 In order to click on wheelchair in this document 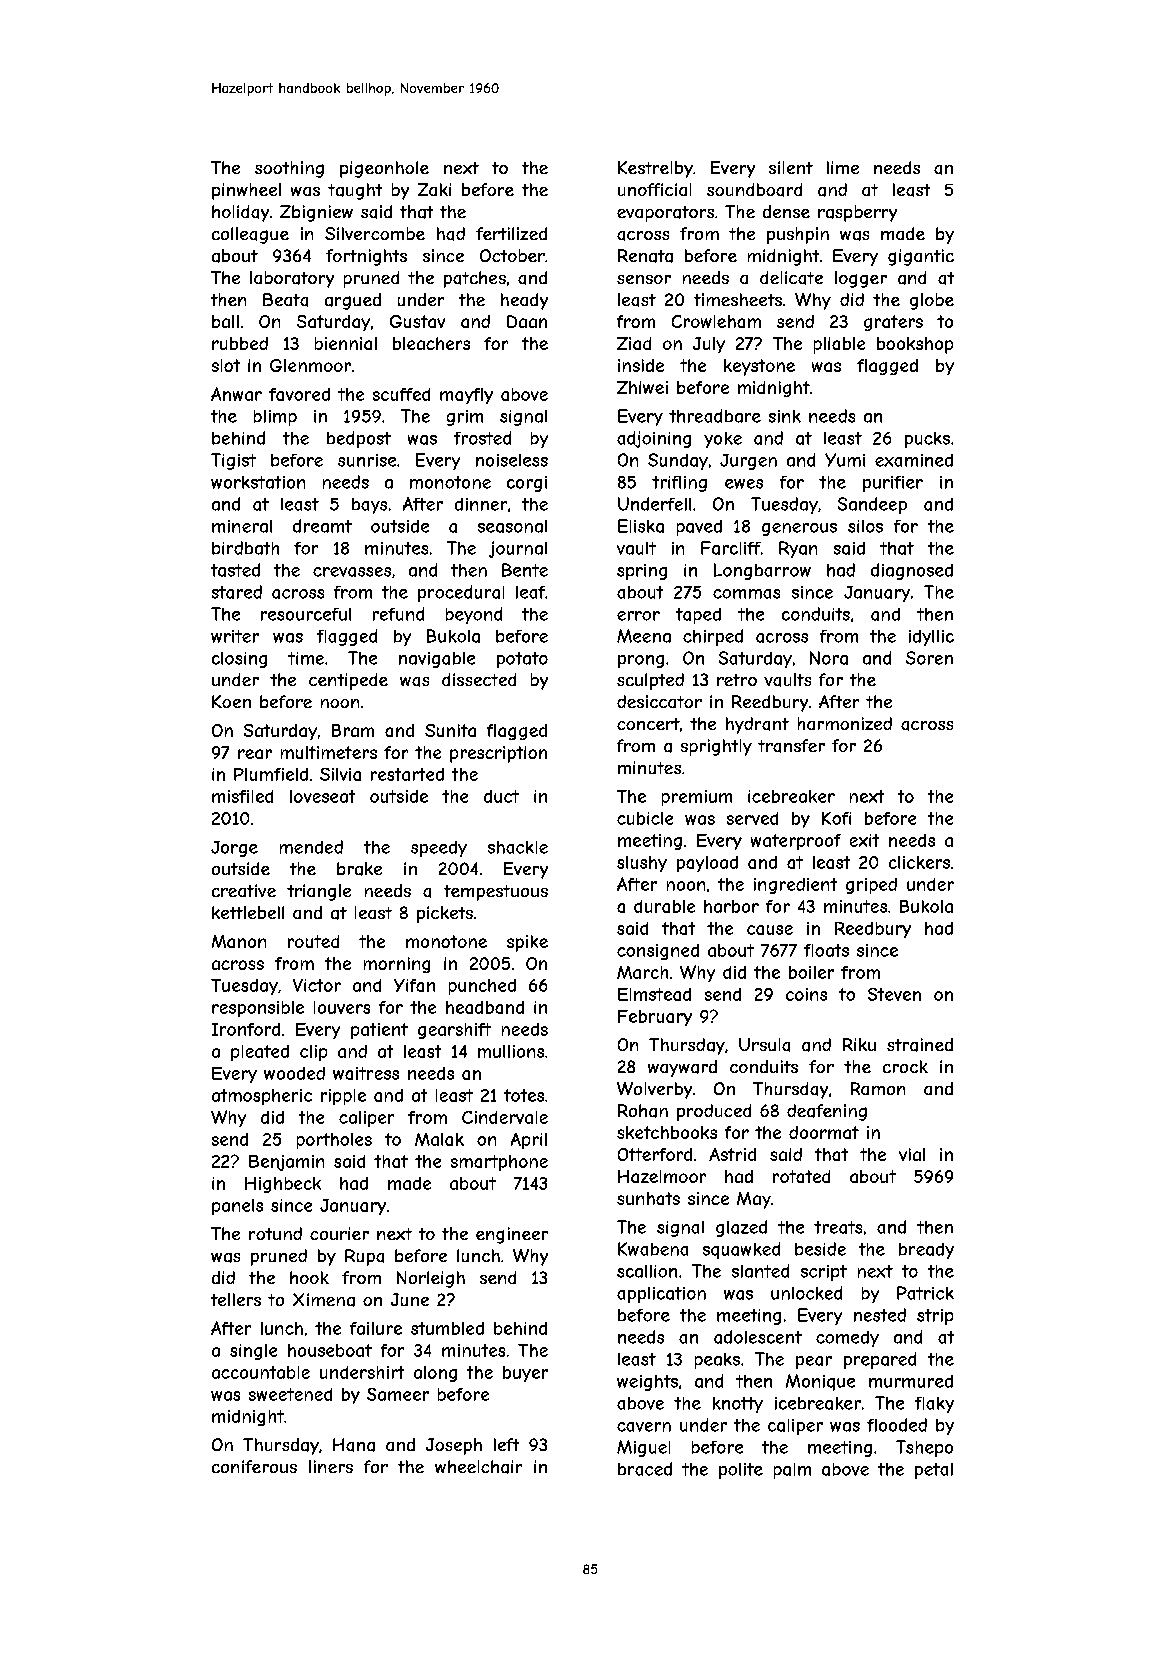, I will do `click(478, 1467)`.
